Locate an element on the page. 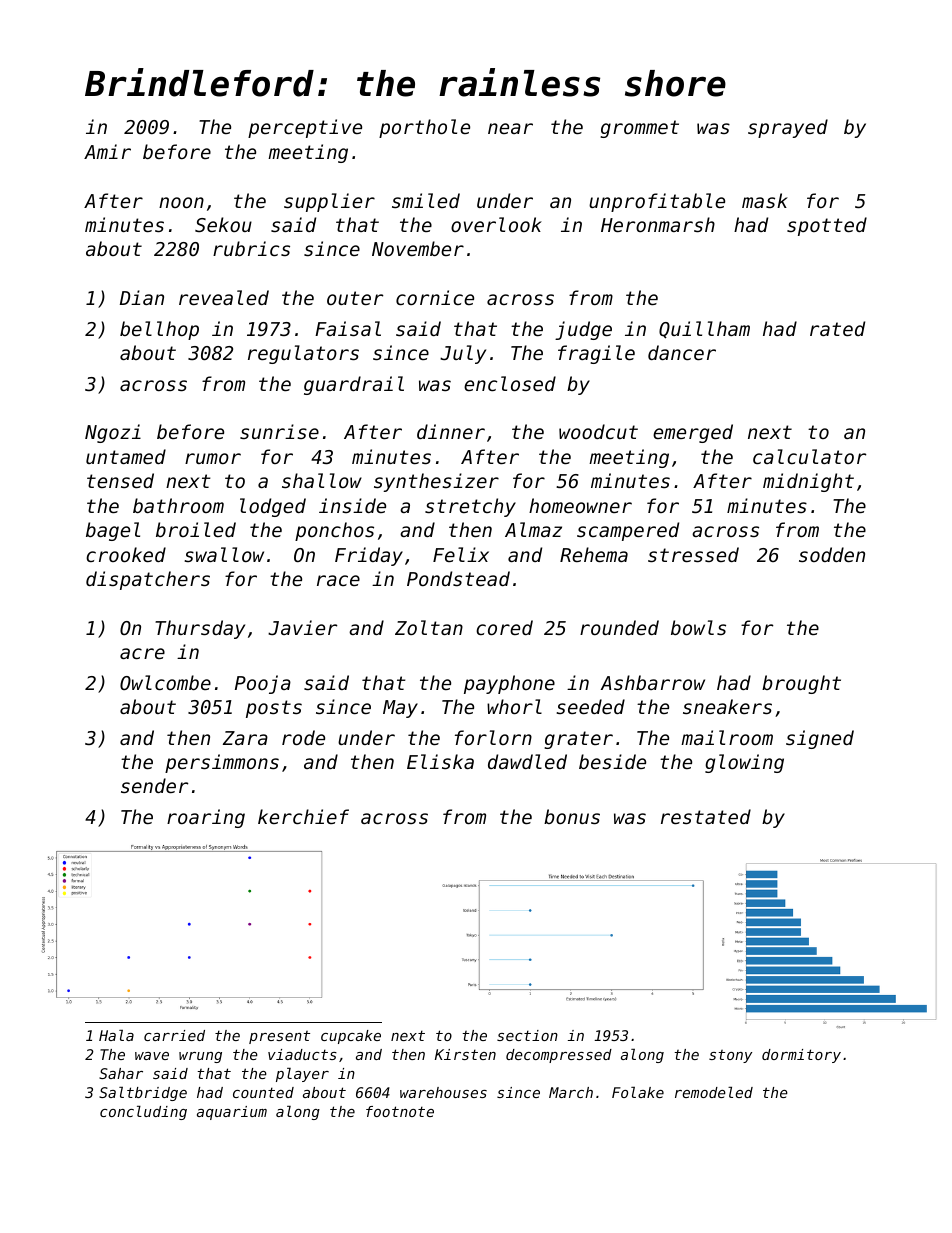 The image size is (952, 1233). Quillham is located at coordinates (704, 330).
